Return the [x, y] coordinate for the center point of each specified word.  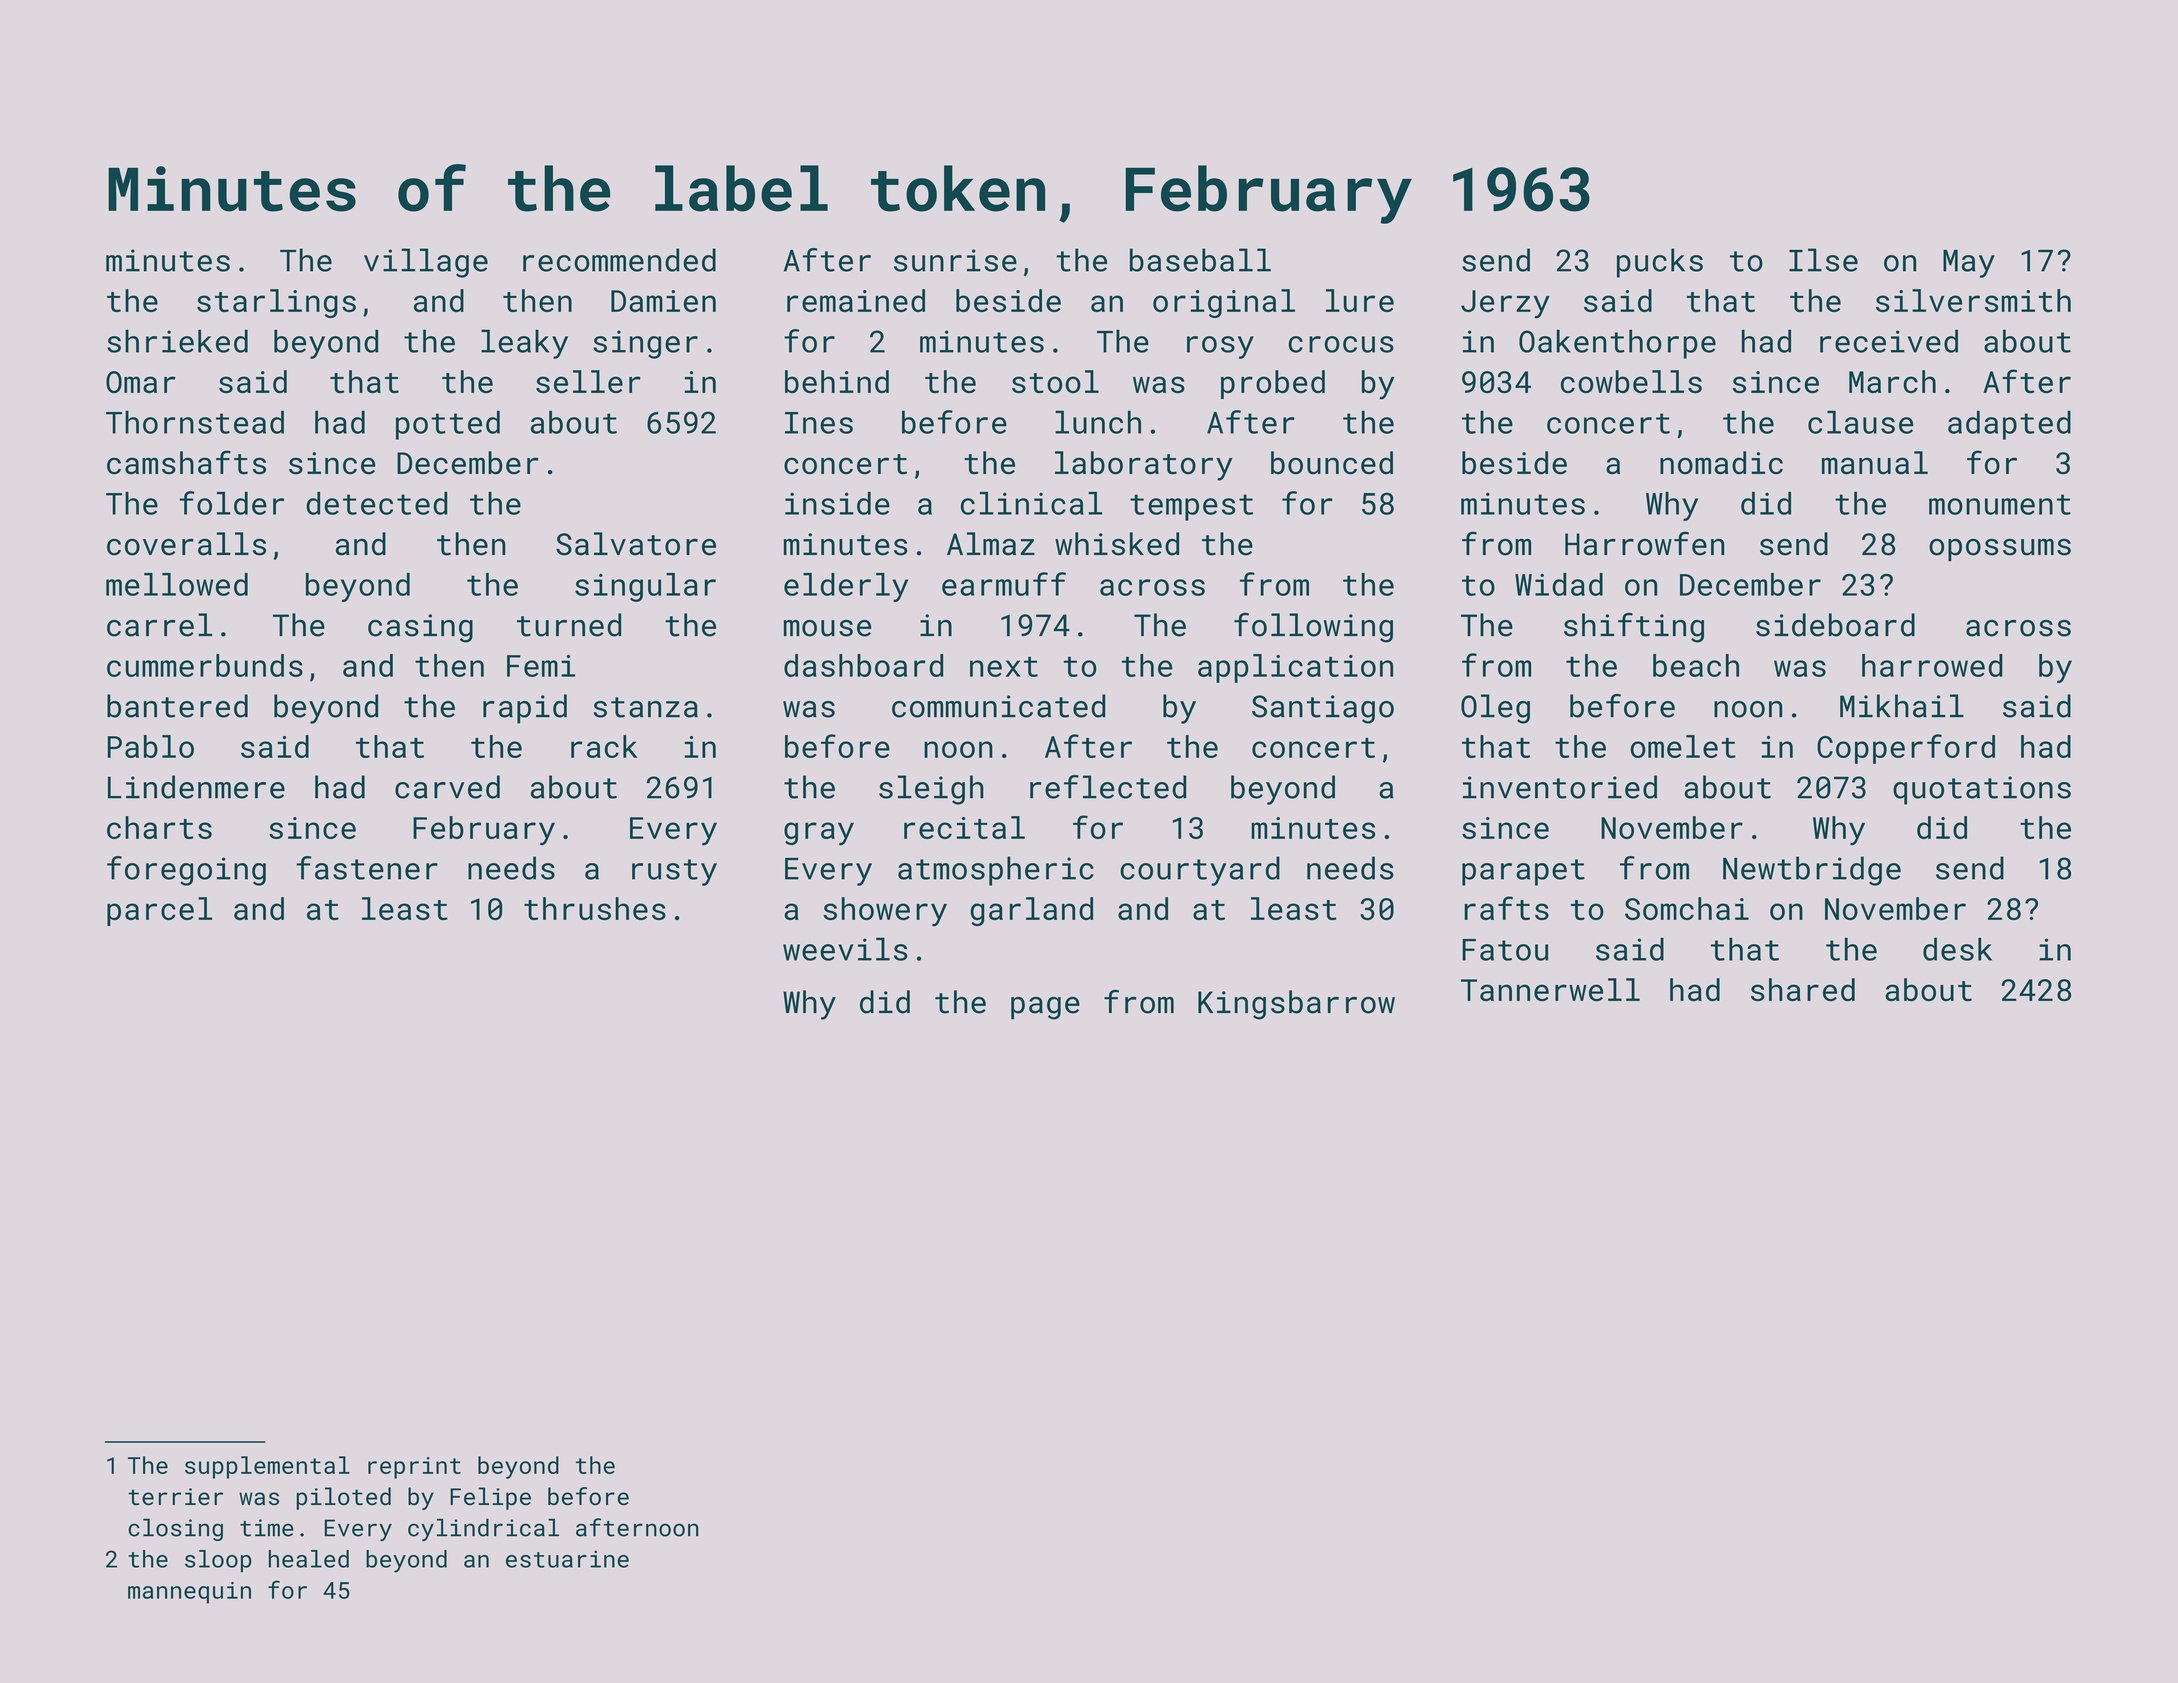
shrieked [177, 341]
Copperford [1906, 749]
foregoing [186, 871]
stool [1055, 381]
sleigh [931, 790]
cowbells [1631, 381]
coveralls [186, 544]
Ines [819, 423]
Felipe [490, 1498]
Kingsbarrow [1296, 1005]
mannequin [189, 1593]
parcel [159, 911]
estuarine [567, 1559]
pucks [1660, 263]
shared [1803, 989]
